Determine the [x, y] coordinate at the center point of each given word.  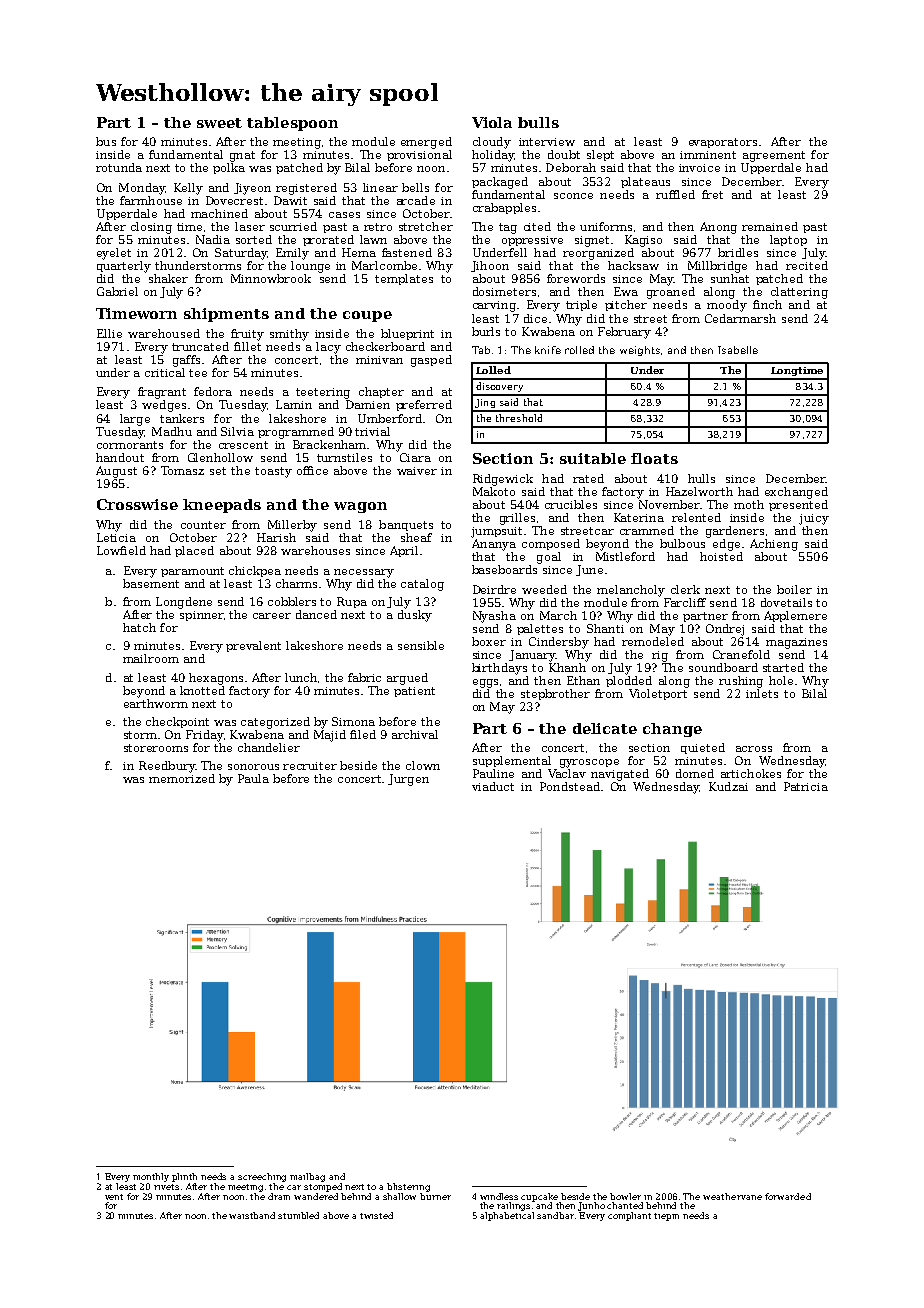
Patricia [806, 786]
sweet [219, 123]
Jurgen [408, 780]
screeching [262, 1177]
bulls [538, 122]
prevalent [253, 646]
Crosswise [137, 504]
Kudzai [728, 786]
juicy [814, 519]
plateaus [645, 182]
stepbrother [555, 694]
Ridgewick [503, 480]
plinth [184, 1177]
